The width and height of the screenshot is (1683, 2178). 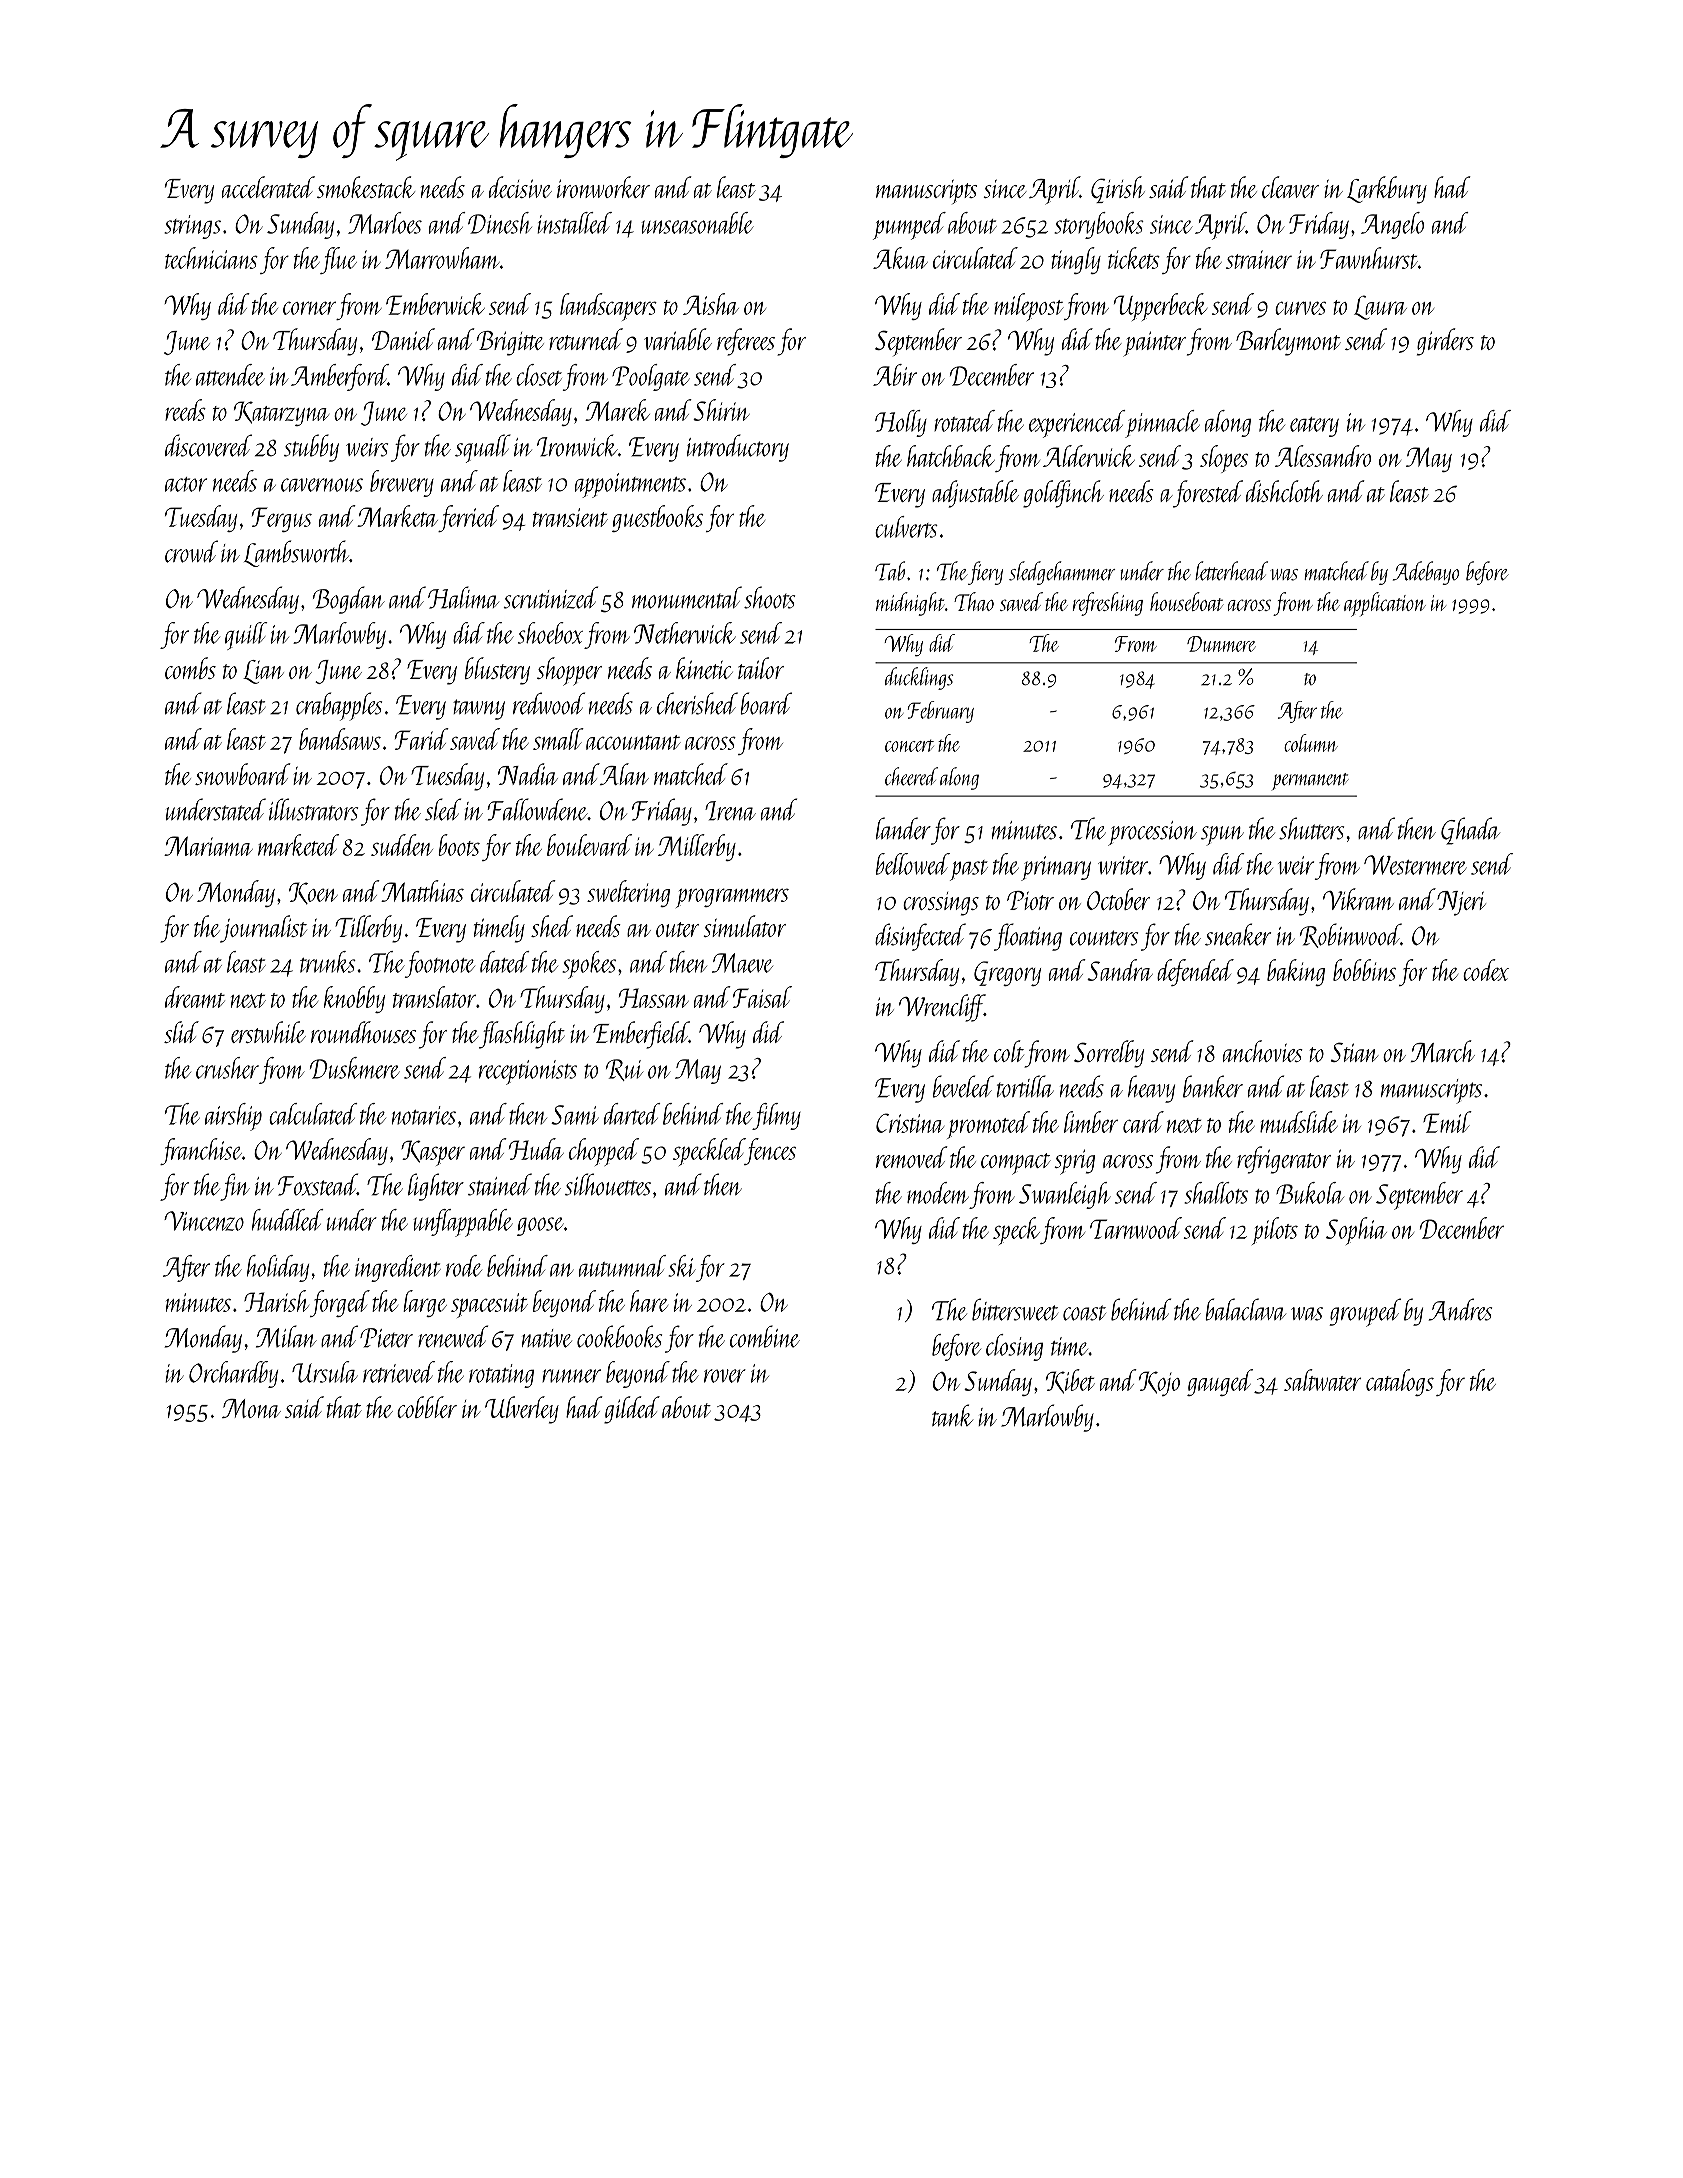 I want to click on grouped, so click(x=1365, y=1312).
